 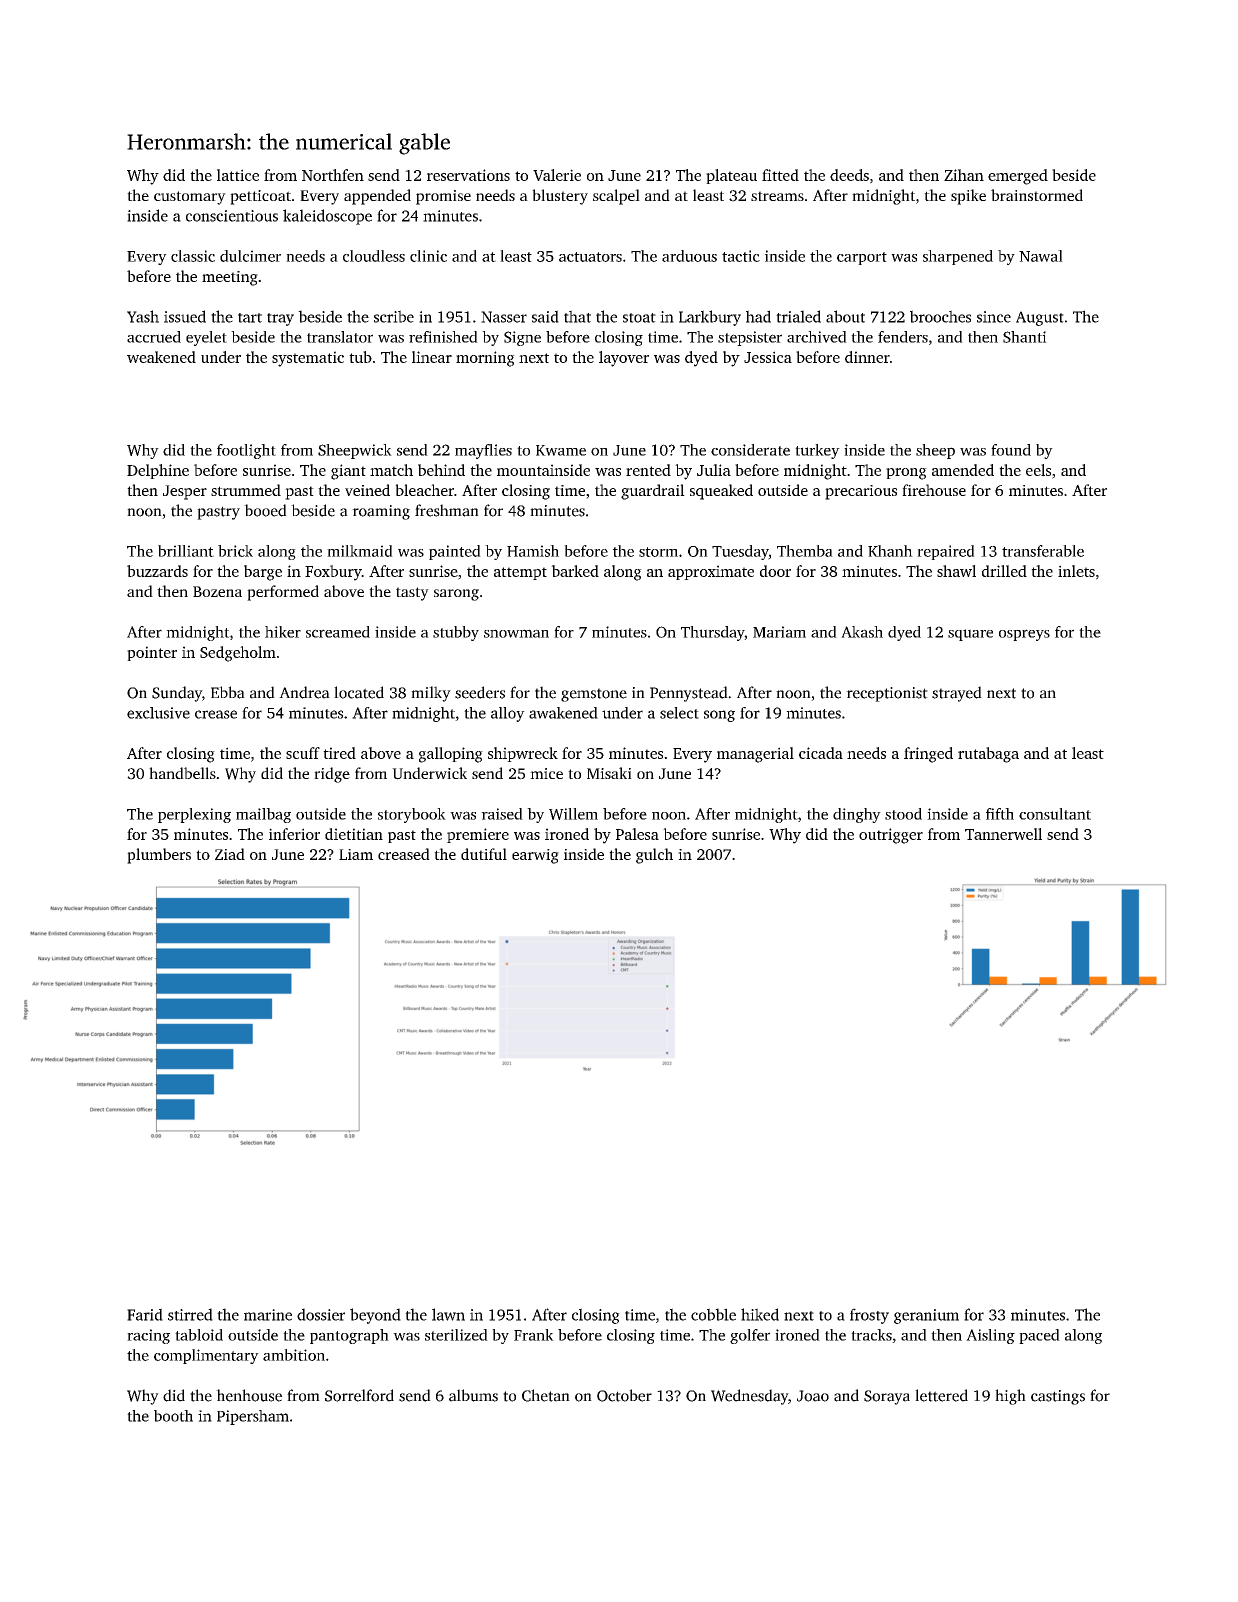 I want to click on cobble, so click(x=713, y=1314).
